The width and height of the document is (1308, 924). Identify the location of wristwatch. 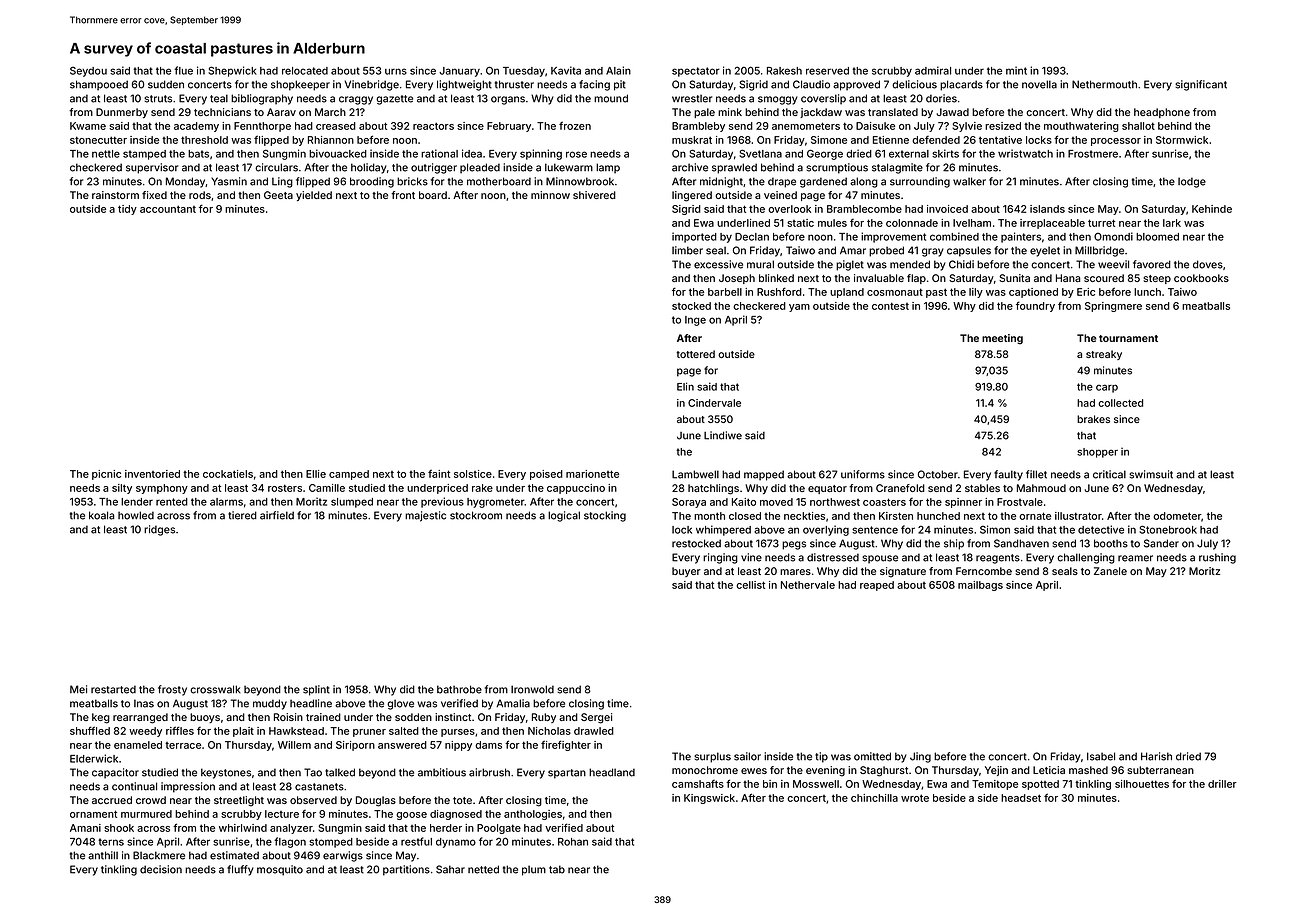
(1025, 153).
